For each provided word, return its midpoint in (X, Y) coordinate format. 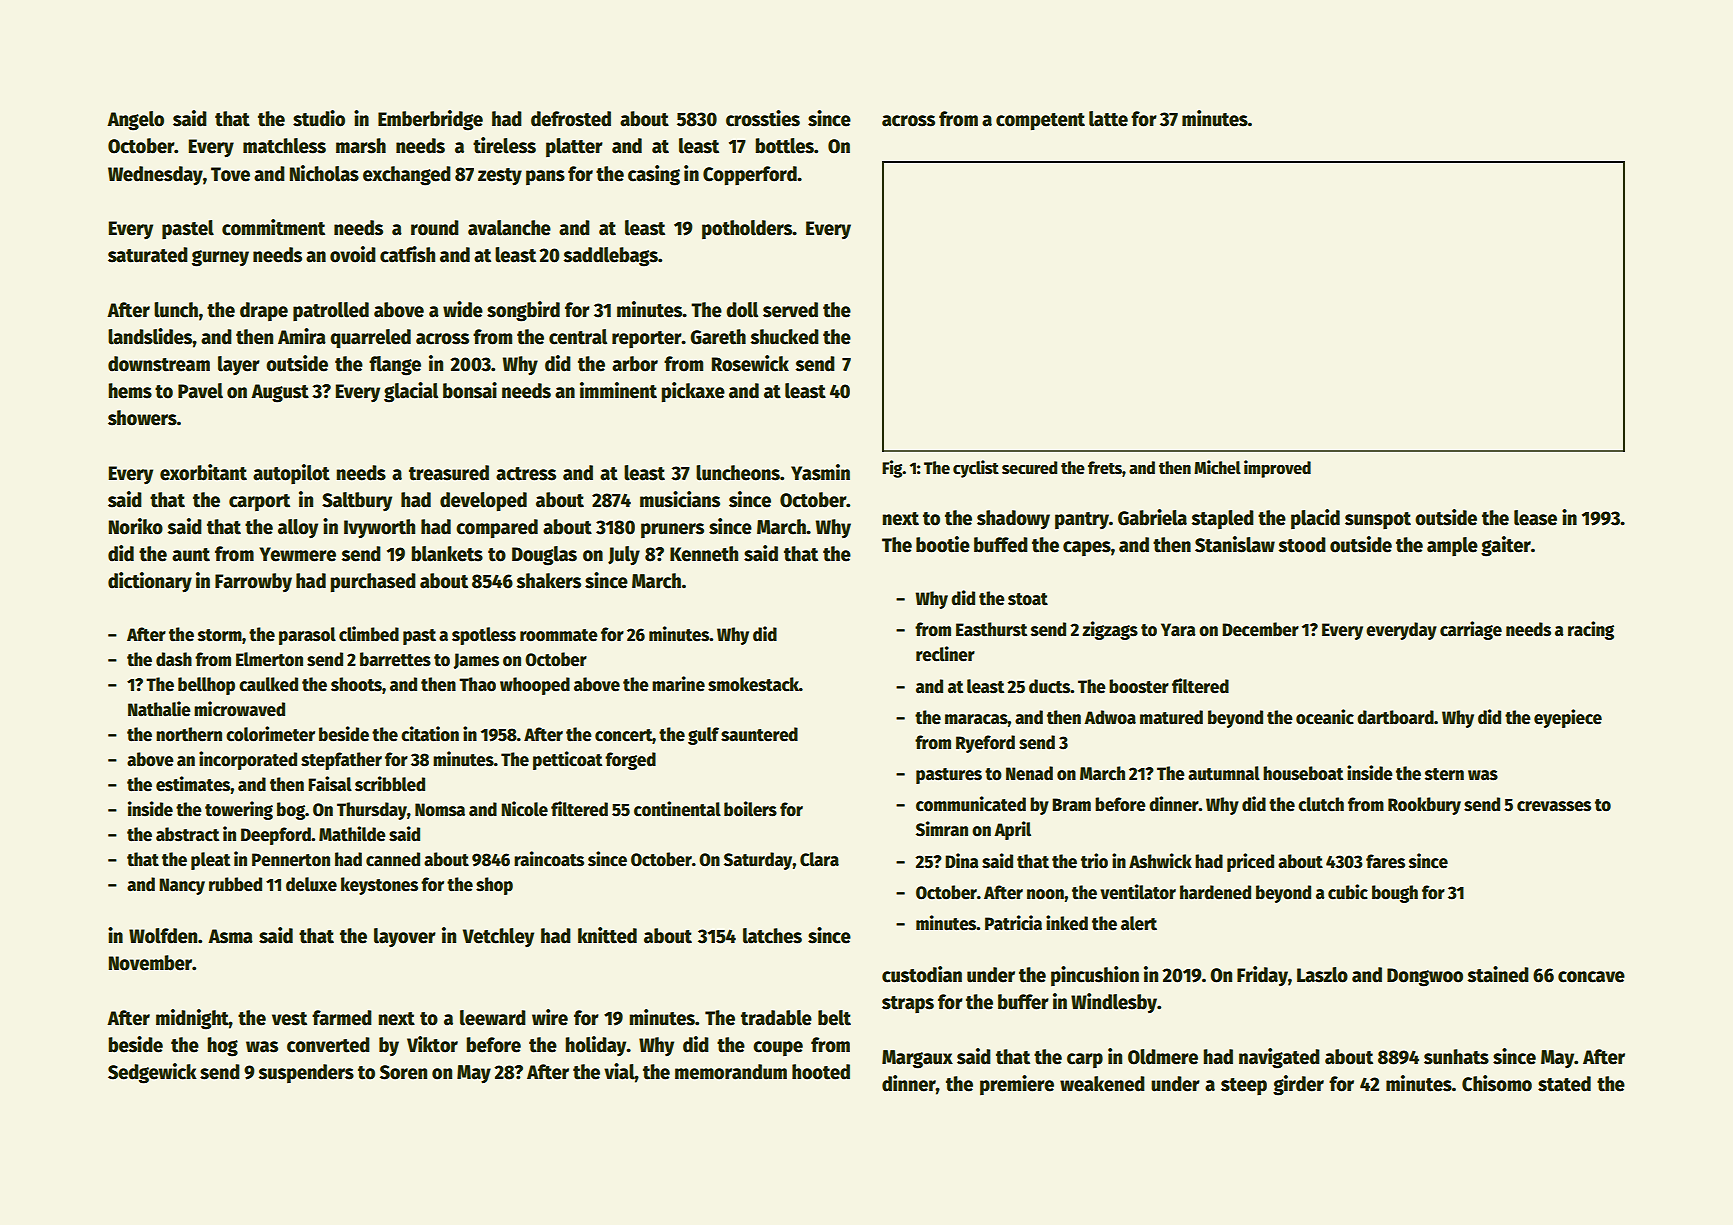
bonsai (470, 390)
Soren (403, 1072)
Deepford (276, 836)
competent (1040, 122)
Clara (819, 859)
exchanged (407, 176)
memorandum (731, 1072)
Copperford (750, 176)
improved (1277, 469)
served (790, 310)
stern (1444, 774)
